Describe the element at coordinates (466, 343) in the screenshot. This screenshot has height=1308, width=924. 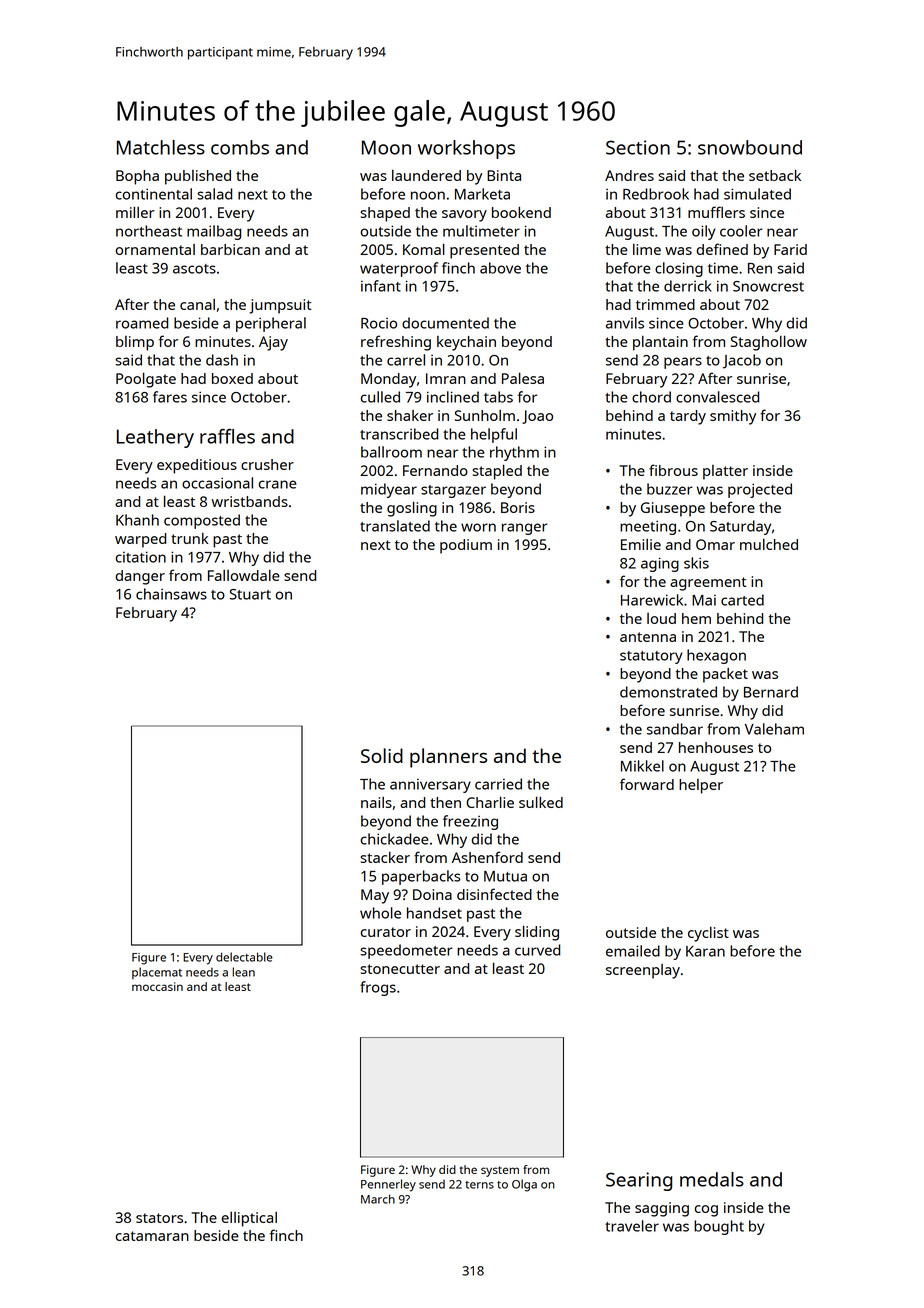
I see `keychain` at that location.
